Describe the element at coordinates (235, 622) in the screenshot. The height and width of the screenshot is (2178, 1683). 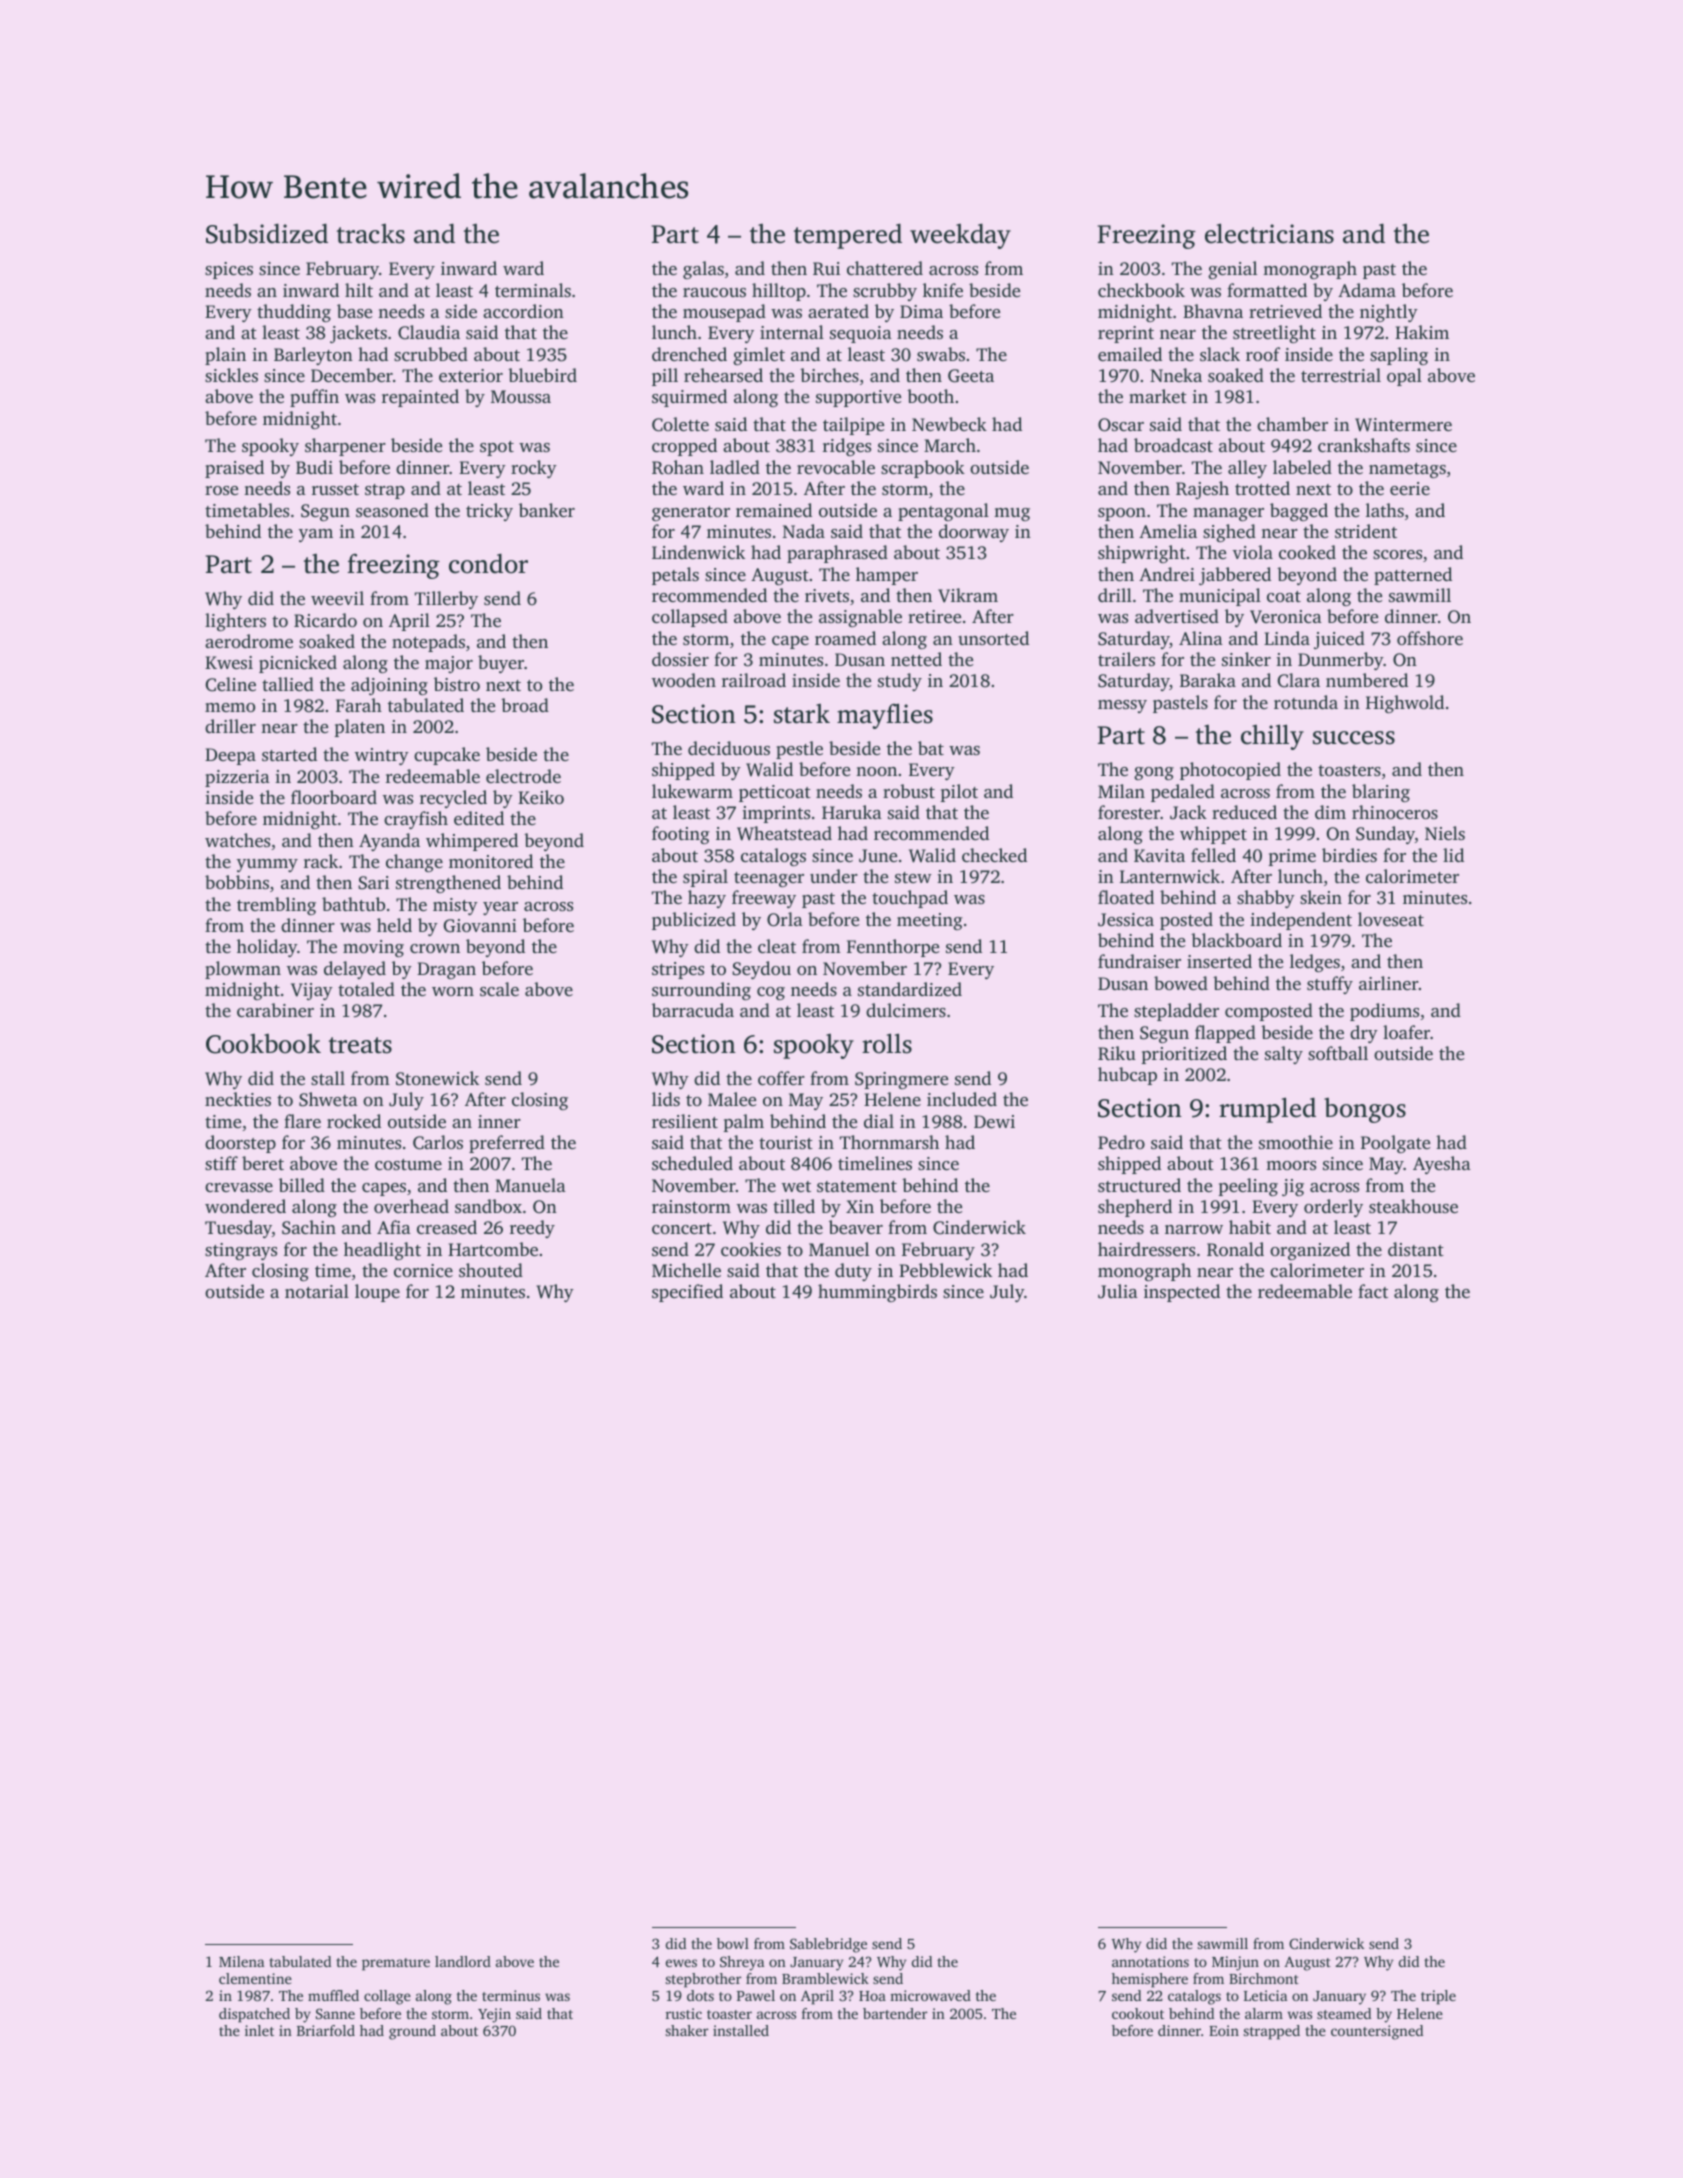
I see `lighters` at that location.
